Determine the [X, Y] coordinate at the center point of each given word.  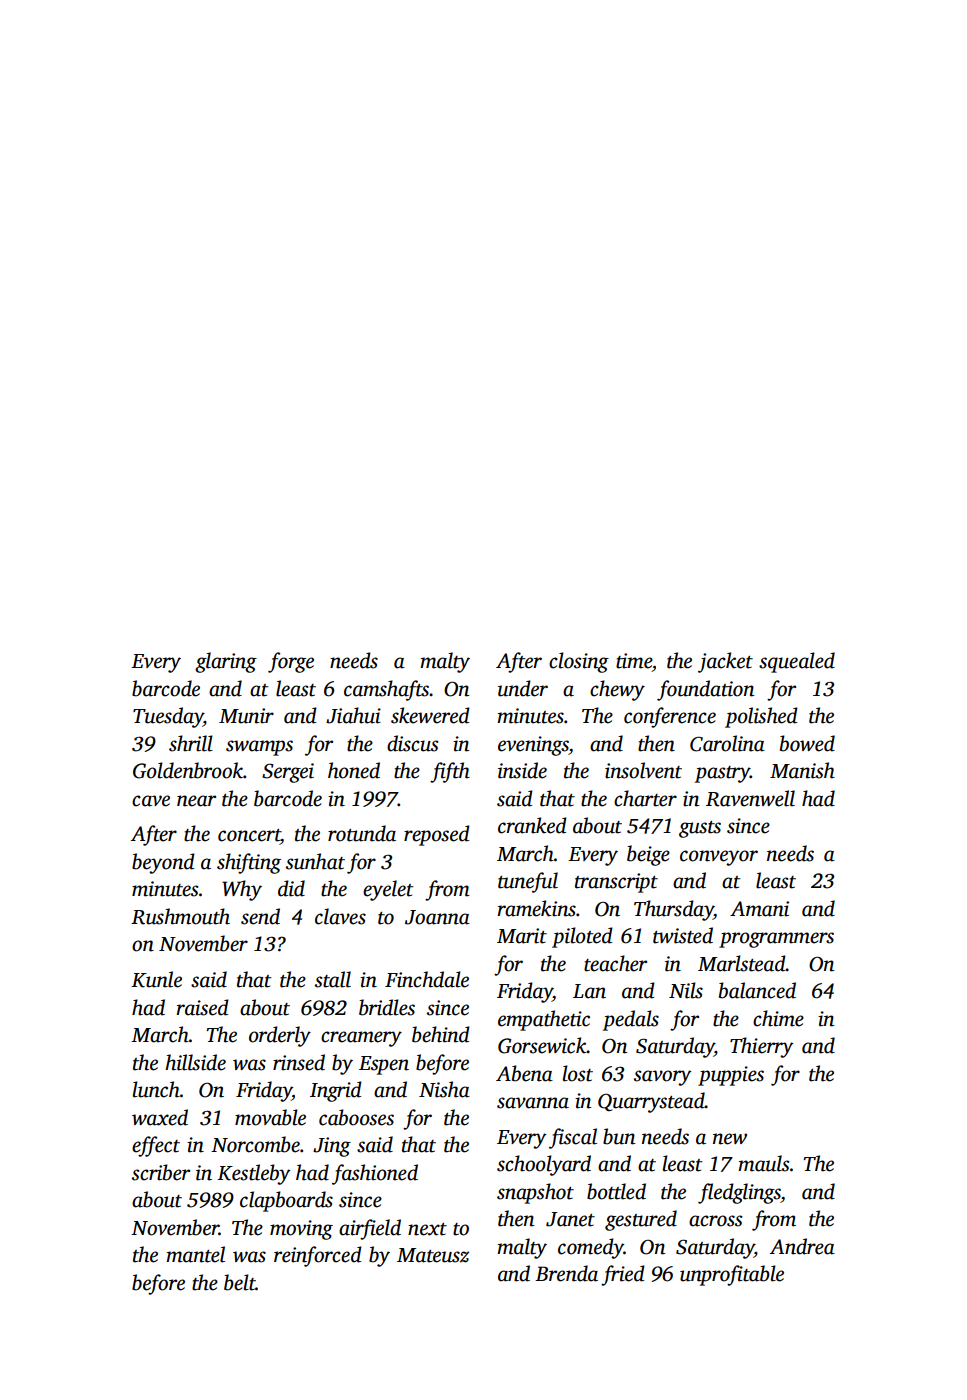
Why [242, 890]
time [634, 661]
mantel [195, 1254]
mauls [763, 1163]
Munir [246, 716]
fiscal [573, 1138]
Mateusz [433, 1255]
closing [579, 662]
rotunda [362, 833]
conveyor [719, 858]
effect [156, 1146]
